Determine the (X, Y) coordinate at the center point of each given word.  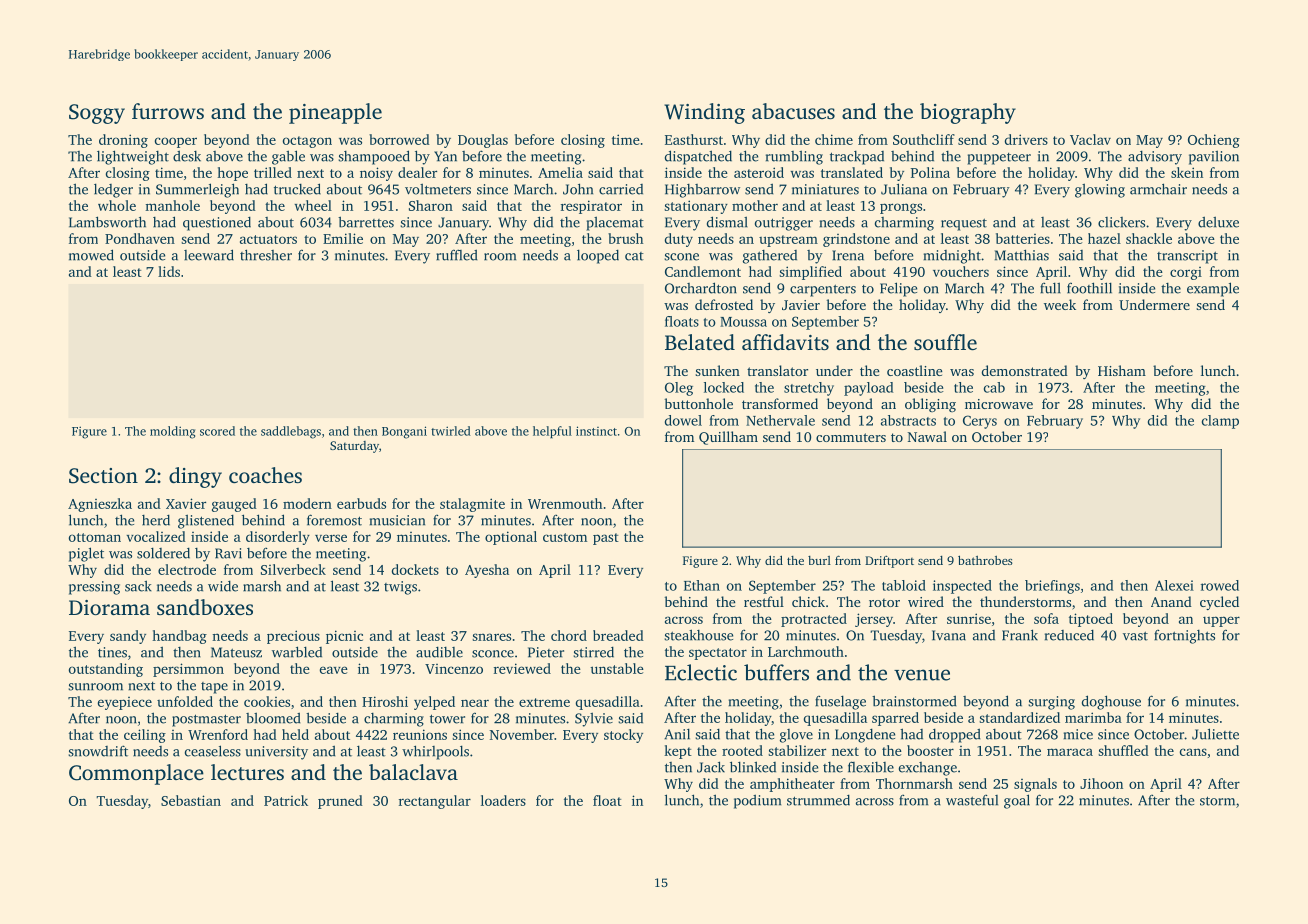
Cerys (980, 422)
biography (968, 113)
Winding (704, 113)
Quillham (728, 438)
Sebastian (191, 800)
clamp (1220, 422)
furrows (168, 111)
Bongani (404, 432)
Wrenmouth (565, 503)
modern (307, 503)
